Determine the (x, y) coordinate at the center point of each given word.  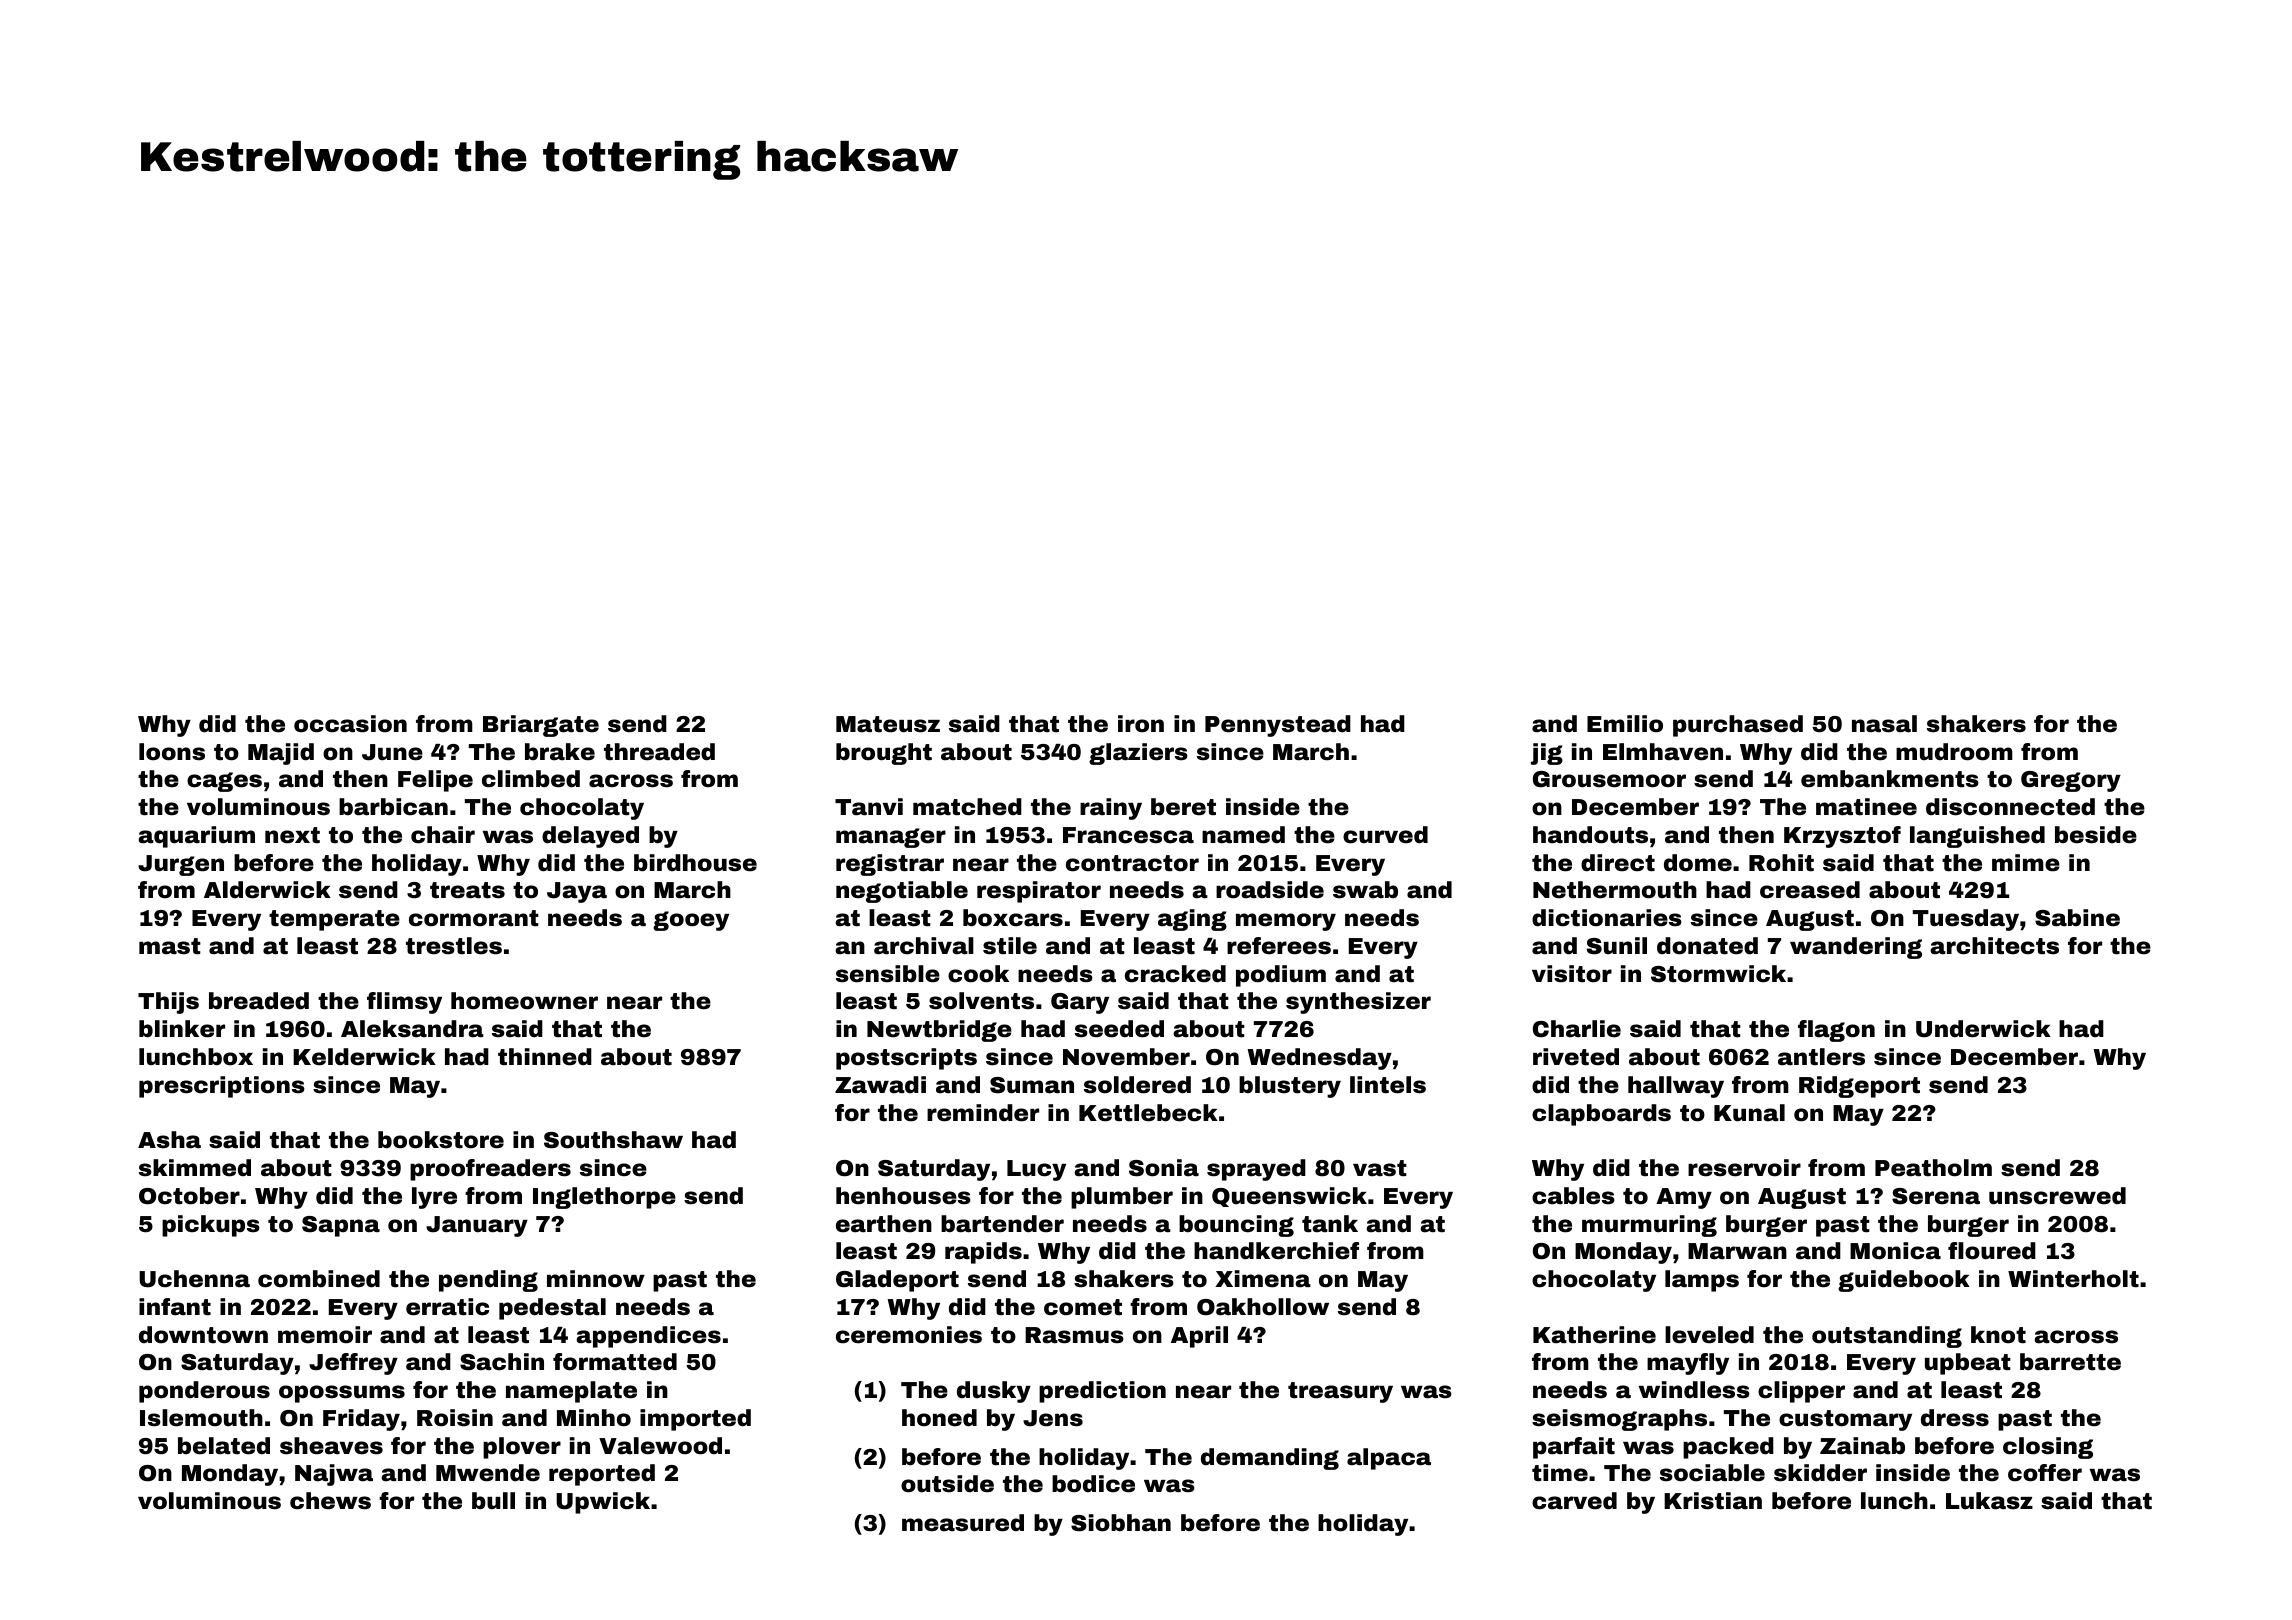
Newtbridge (939, 1031)
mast (170, 946)
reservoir (1744, 1168)
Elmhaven (1663, 752)
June (392, 752)
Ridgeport (1859, 1087)
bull (493, 1501)
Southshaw (613, 1140)
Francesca (1128, 835)
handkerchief (1276, 1251)
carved (1574, 1501)
